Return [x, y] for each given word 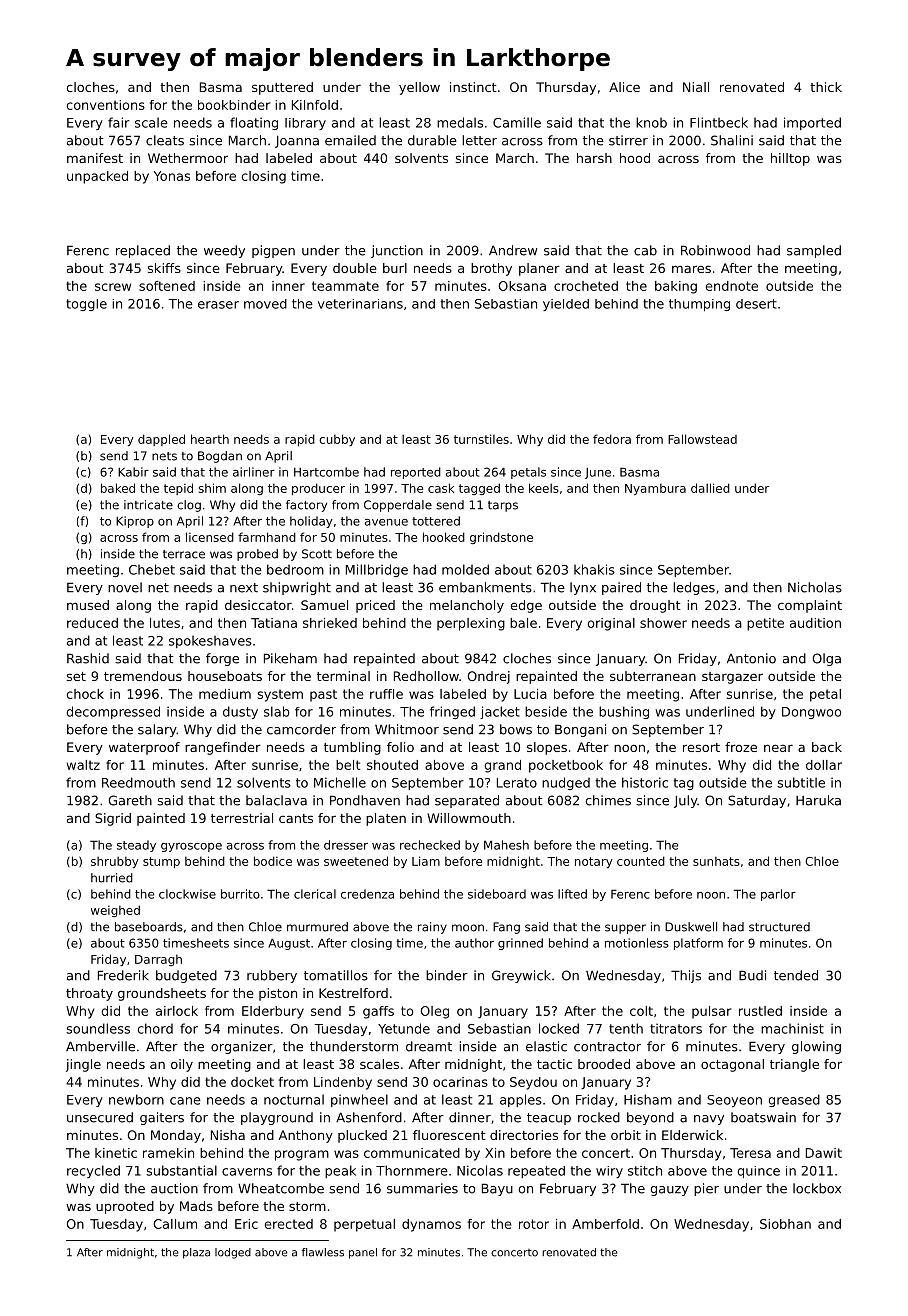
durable [432, 140]
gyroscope [191, 847]
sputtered [282, 88]
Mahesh [506, 845]
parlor [778, 895]
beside [546, 711]
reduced [92, 623]
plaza [196, 1253]
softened [167, 286]
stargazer [732, 678]
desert [756, 304]
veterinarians [360, 304]
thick [826, 87]
